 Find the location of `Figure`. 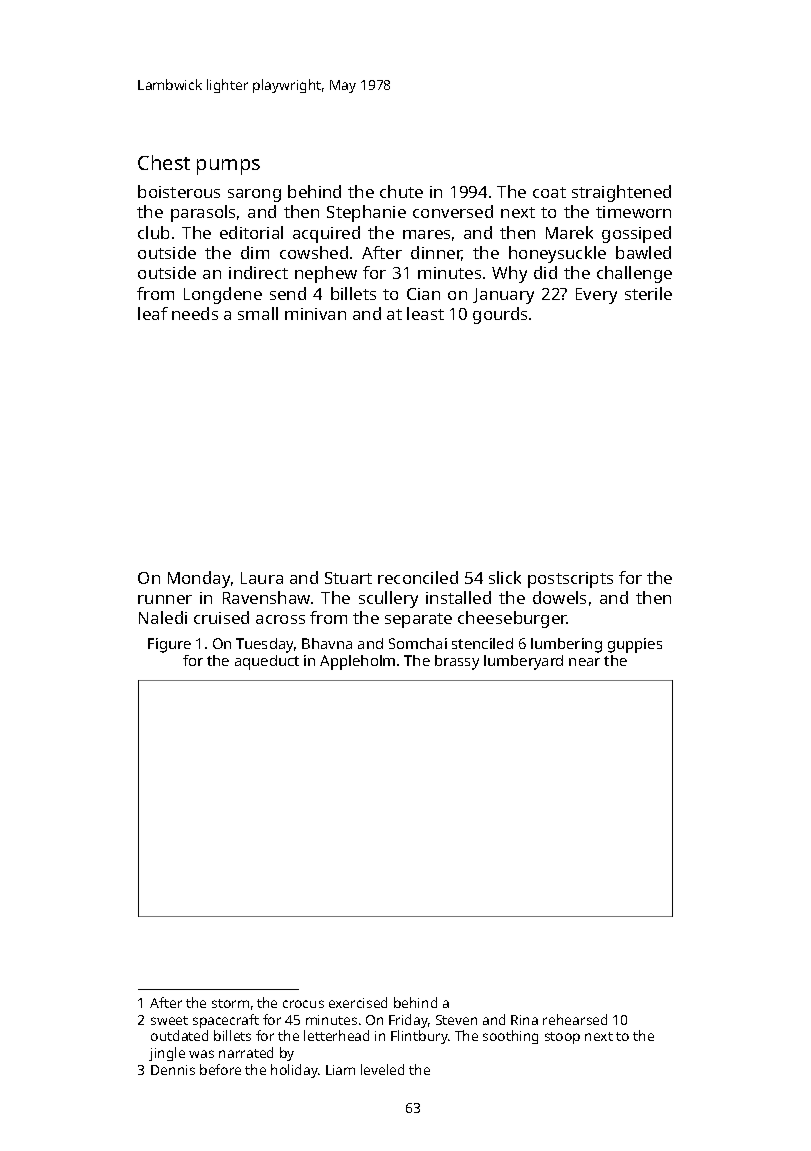

Figure is located at coordinates (169, 645).
